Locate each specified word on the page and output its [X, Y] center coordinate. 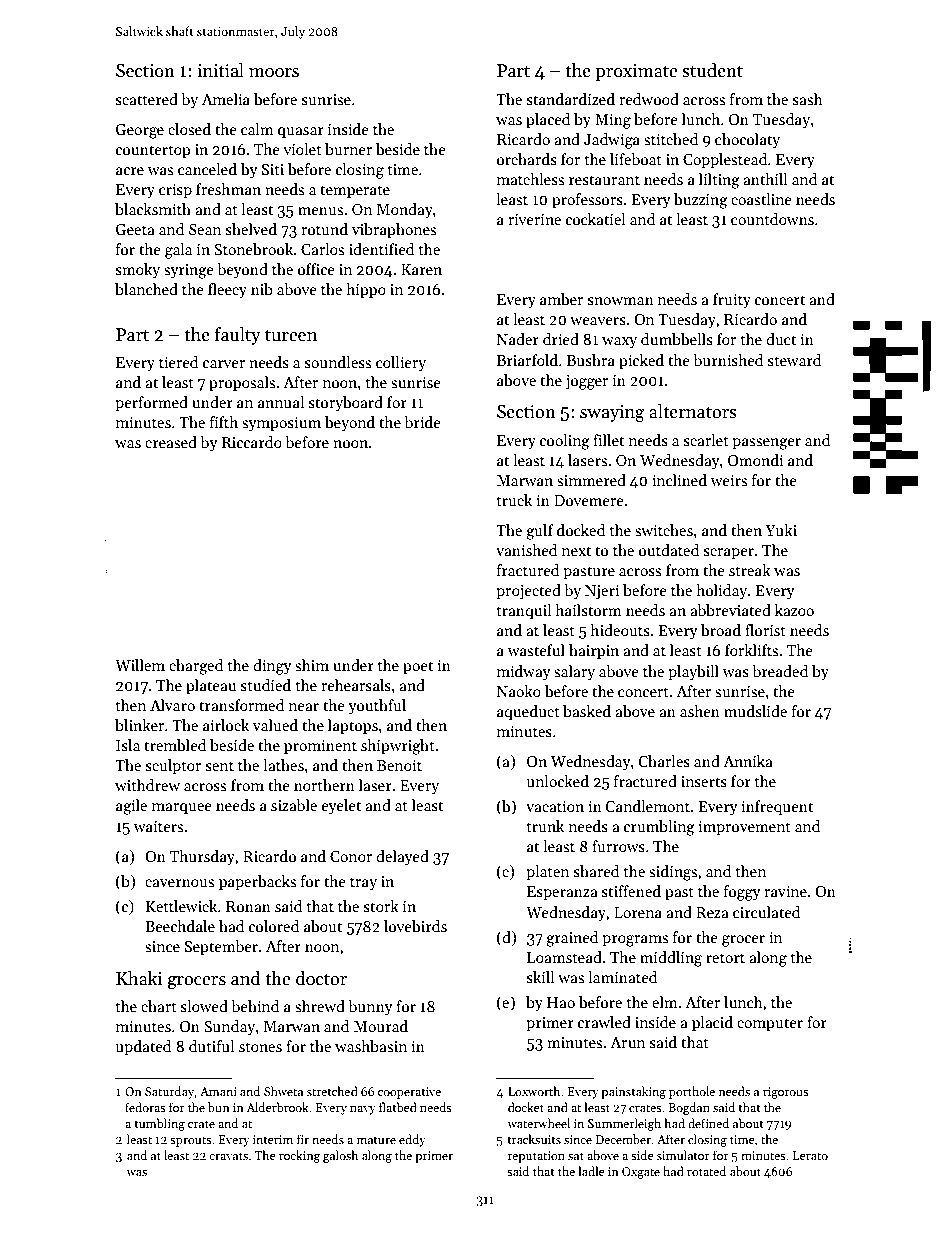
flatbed [398, 1107]
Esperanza [562, 893]
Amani [218, 1091]
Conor [351, 856]
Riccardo [252, 442]
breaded [780, 671]
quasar [301, 132]
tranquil [523, 611]
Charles [664, 761]
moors [274, 73]
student [712, 70]
